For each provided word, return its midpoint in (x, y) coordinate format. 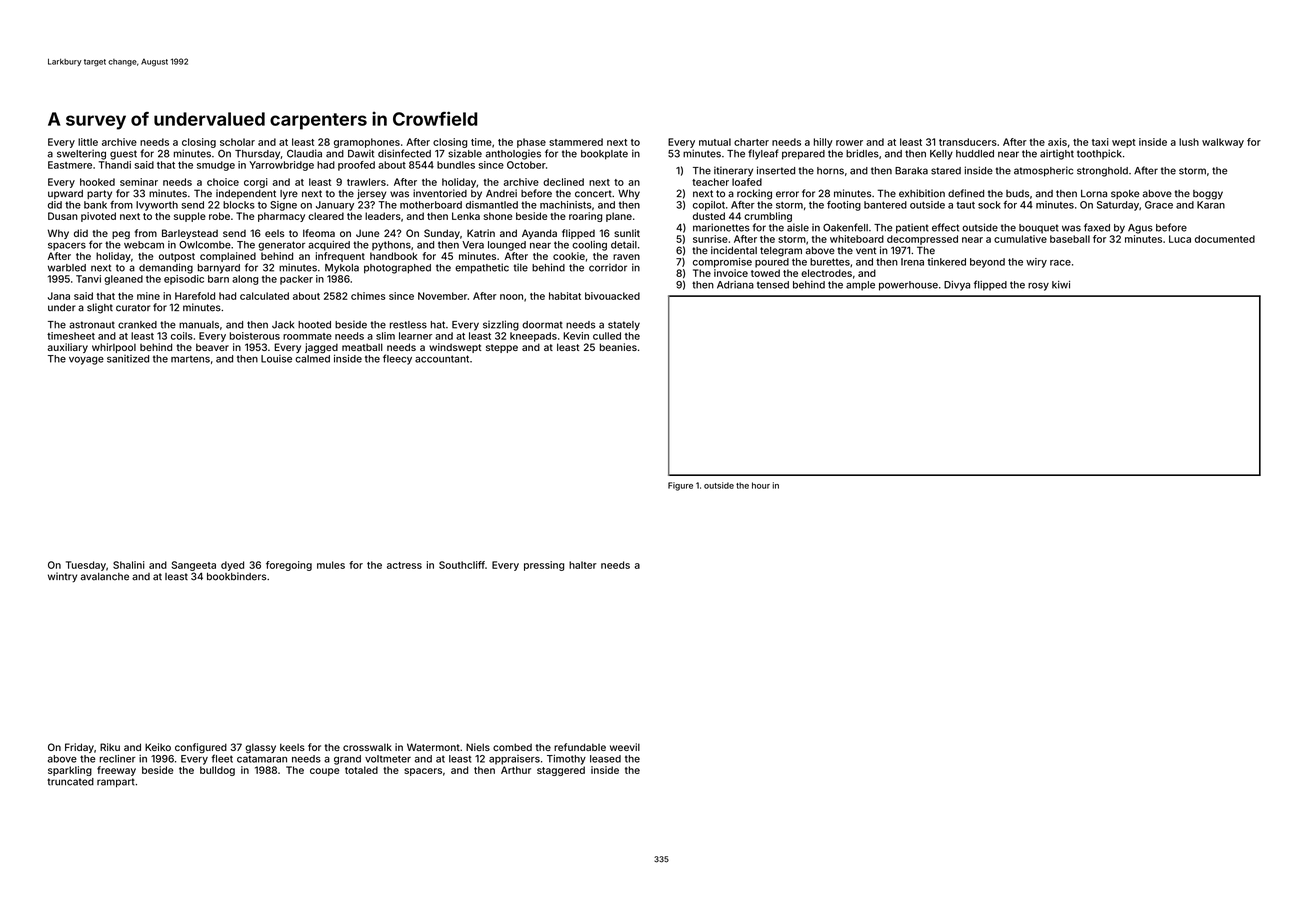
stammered (576, 142)
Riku (110, 747)
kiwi (1061, 285)
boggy (1208, 195)
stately (624, 326)
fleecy (397, 359)
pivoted (98, 217)
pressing (544, 566)
